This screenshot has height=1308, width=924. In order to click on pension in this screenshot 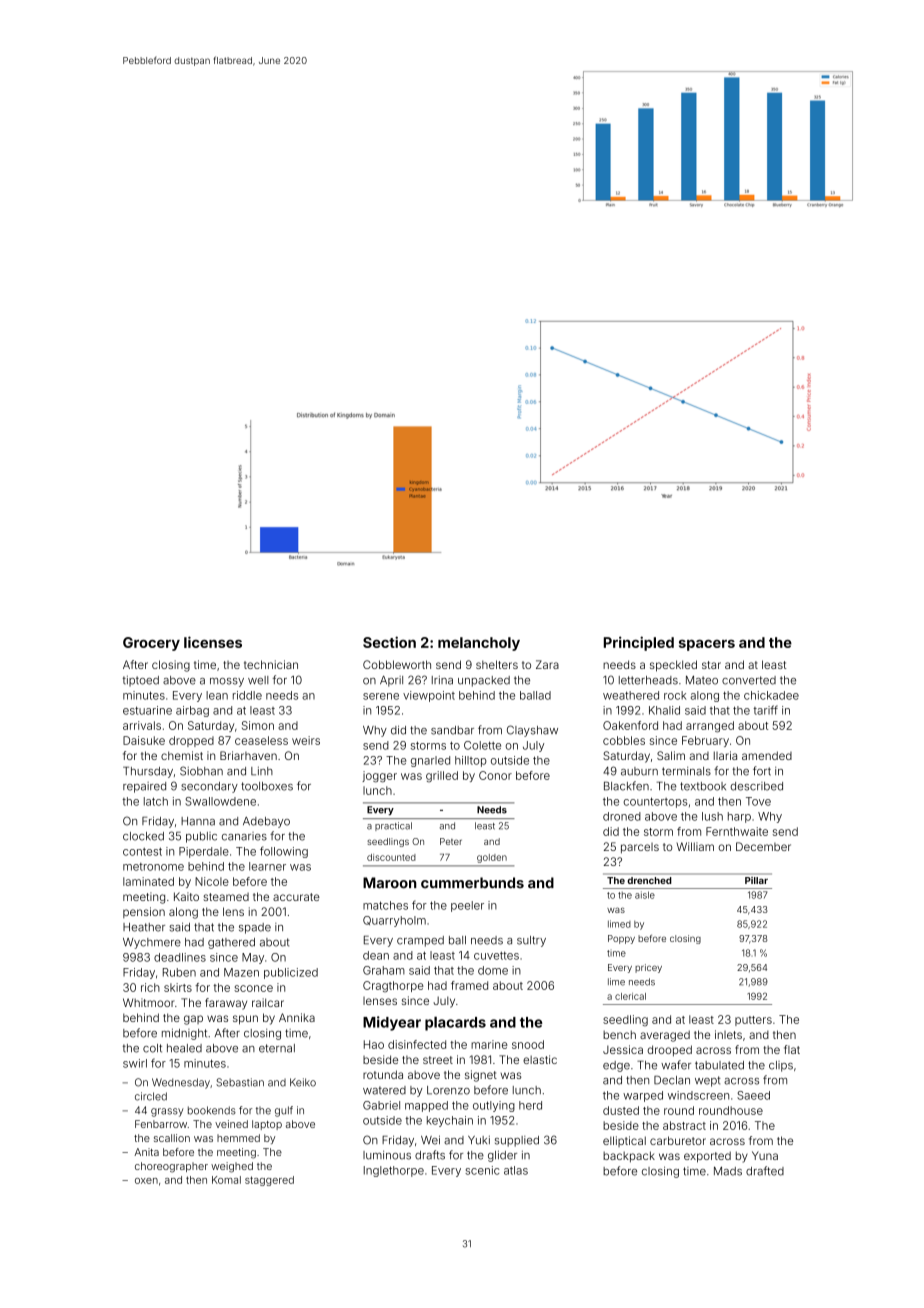, I will do `click(144, 912)`.
